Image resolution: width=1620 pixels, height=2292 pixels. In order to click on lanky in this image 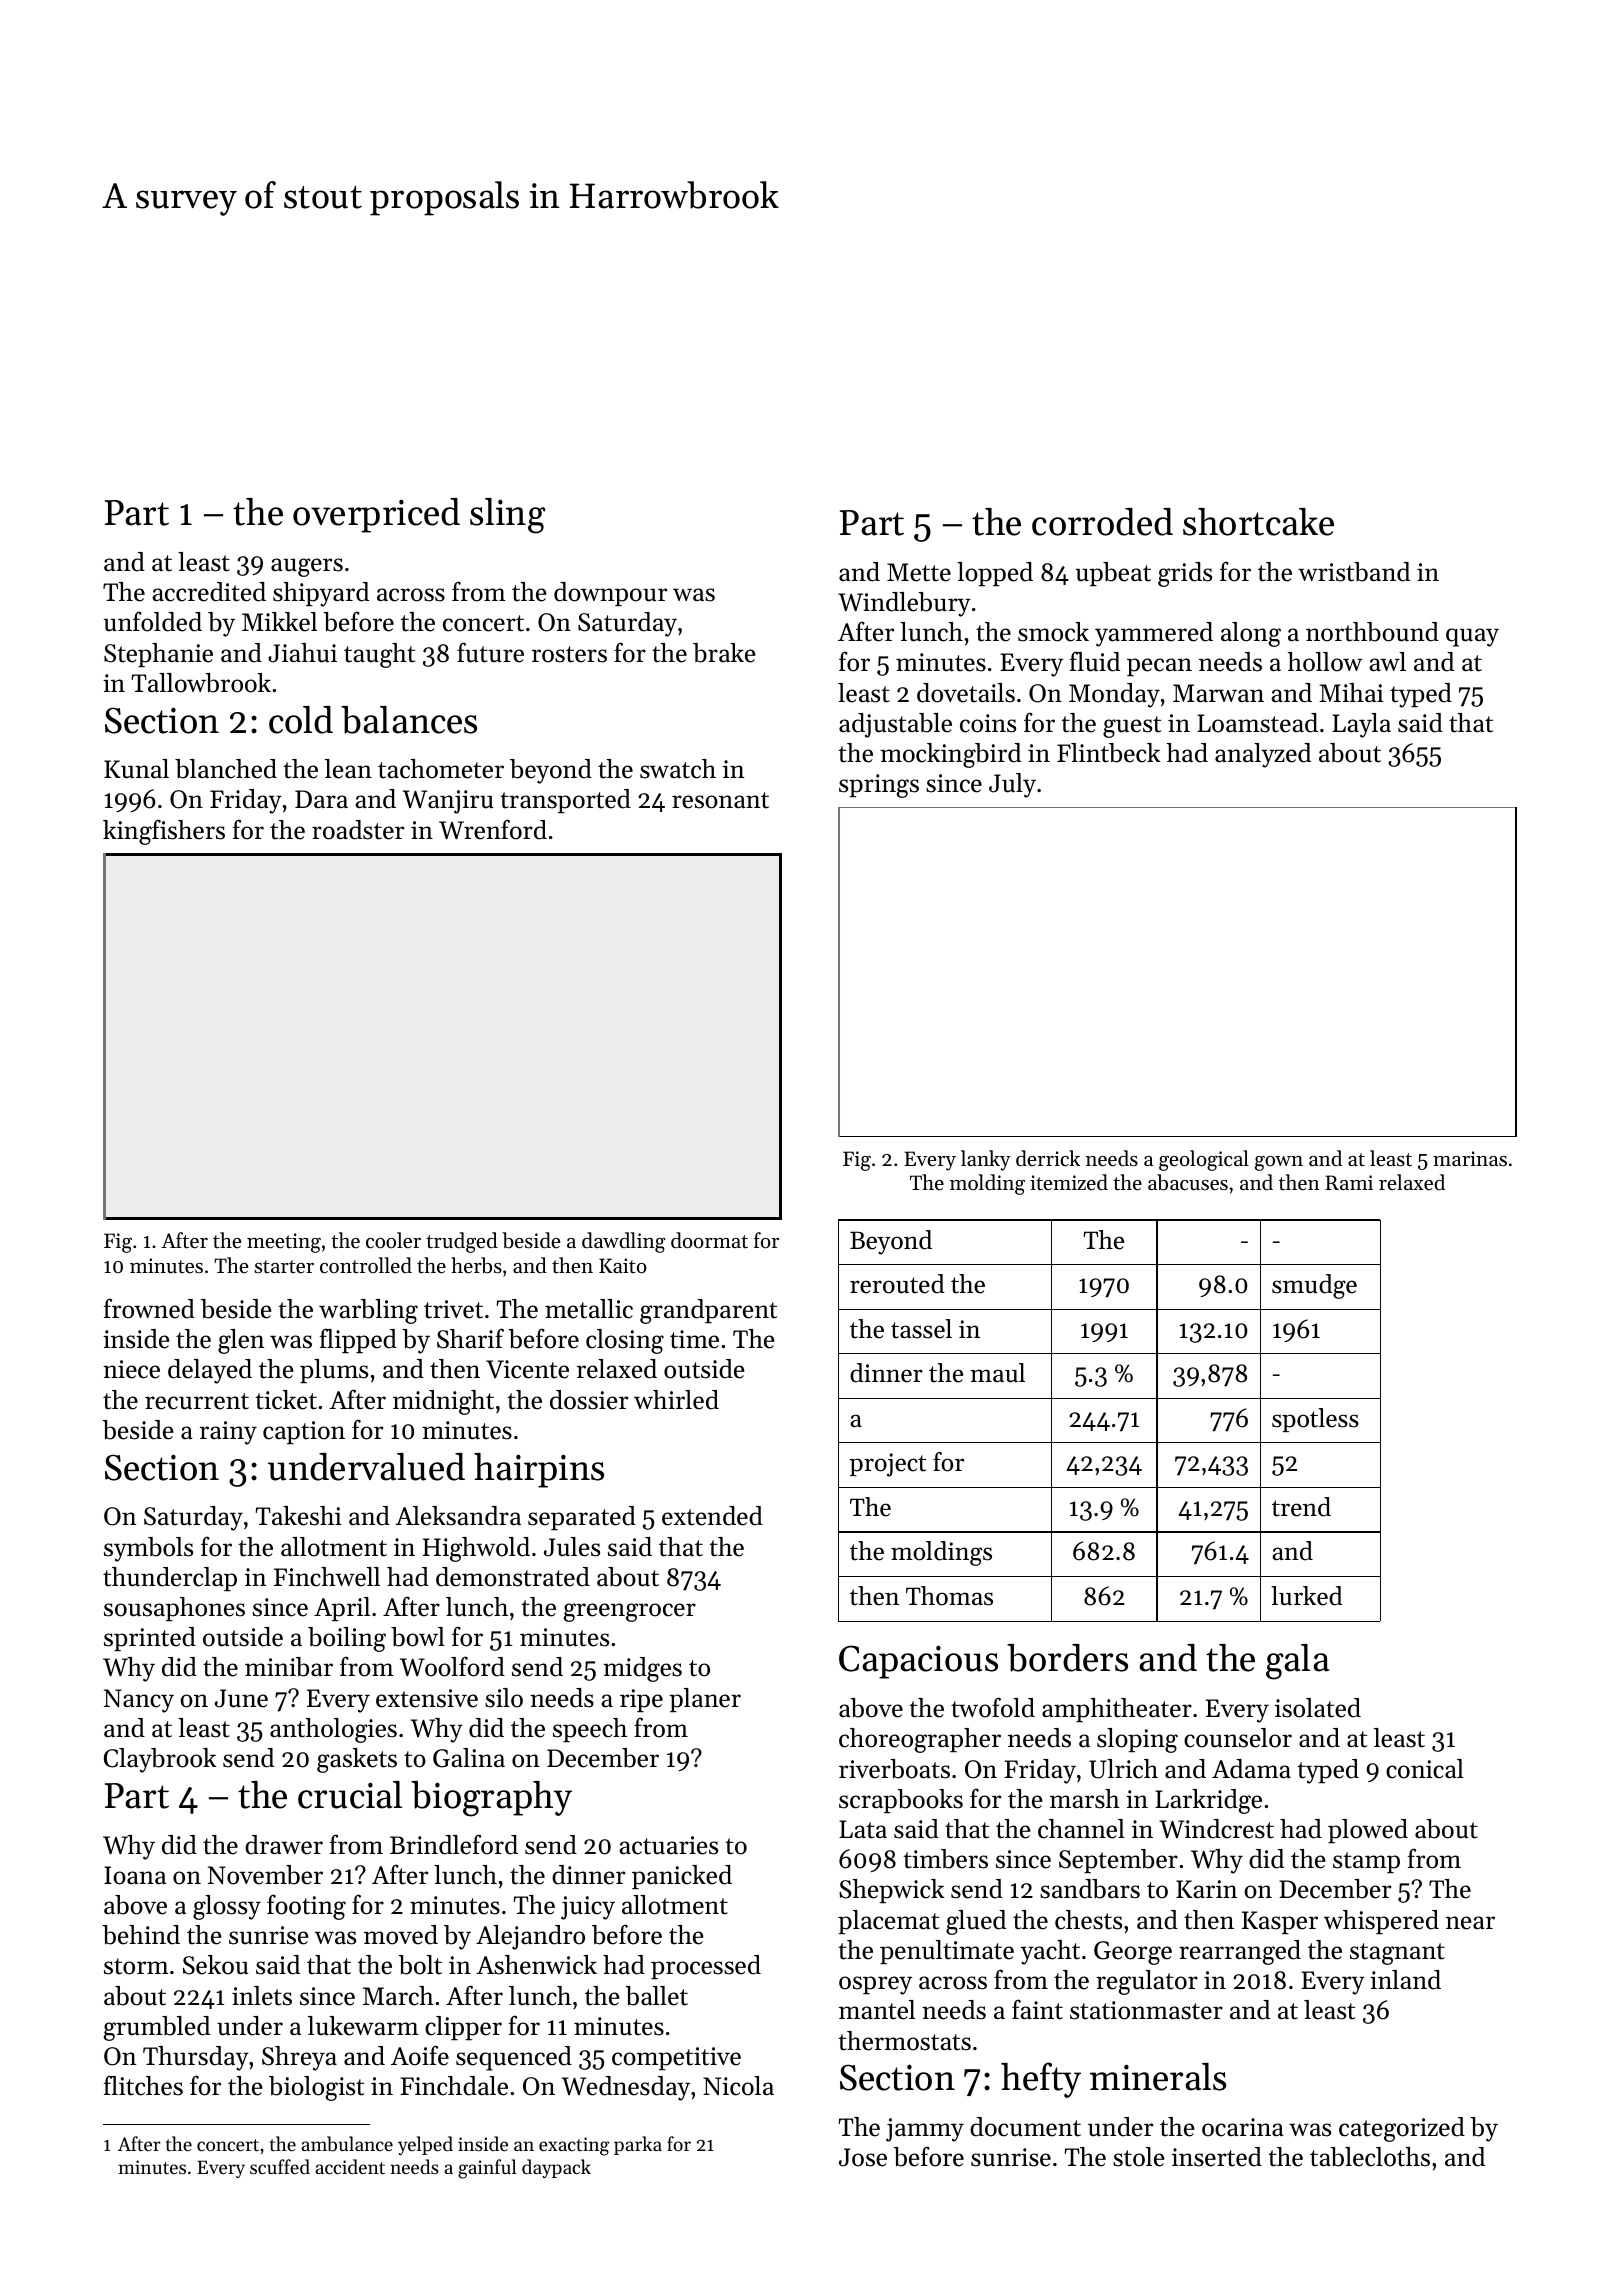, I will do `click(986, 1160)`.
